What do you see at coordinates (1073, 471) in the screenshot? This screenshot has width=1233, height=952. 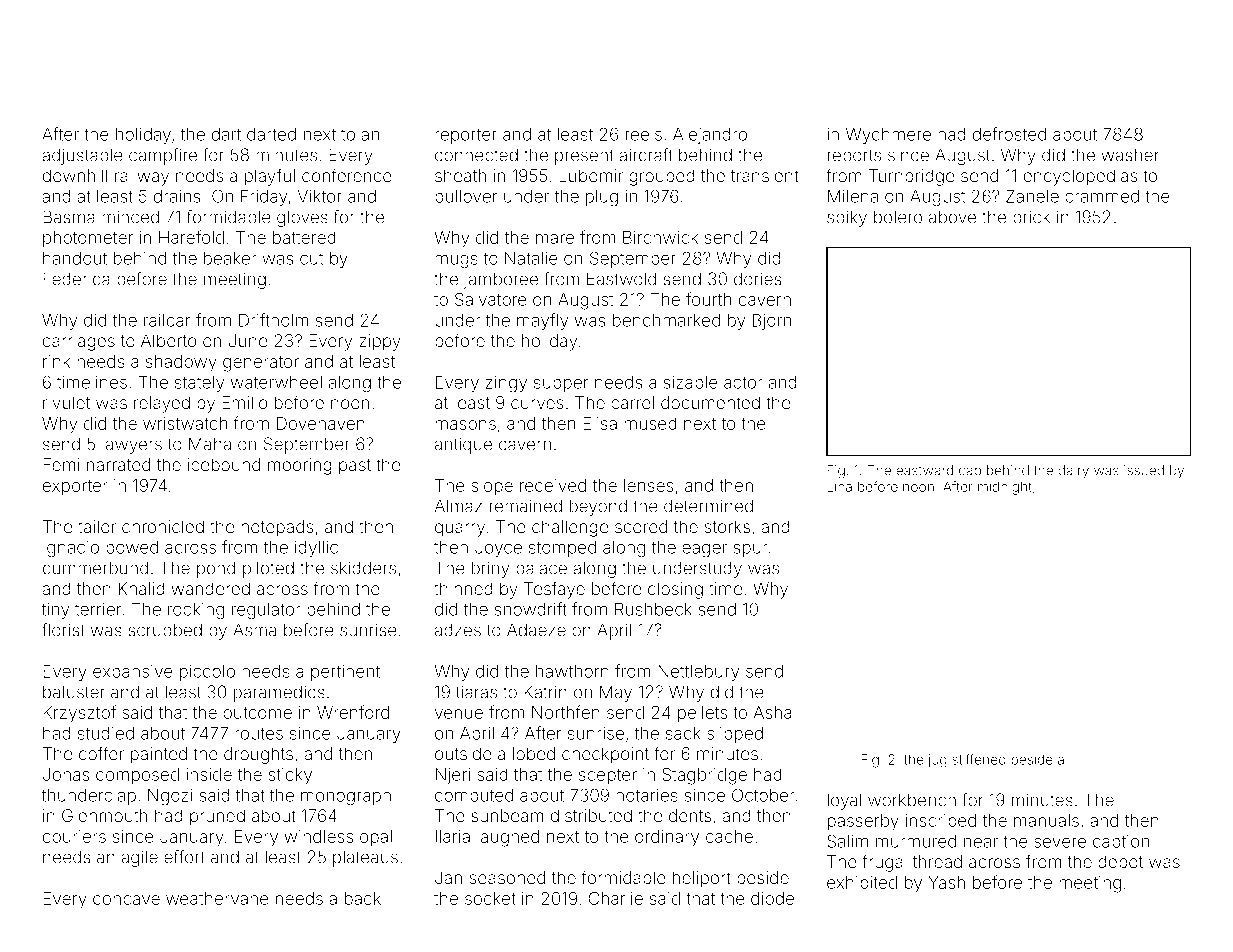 I see `dairy` at bounding box center [1073, 471].
